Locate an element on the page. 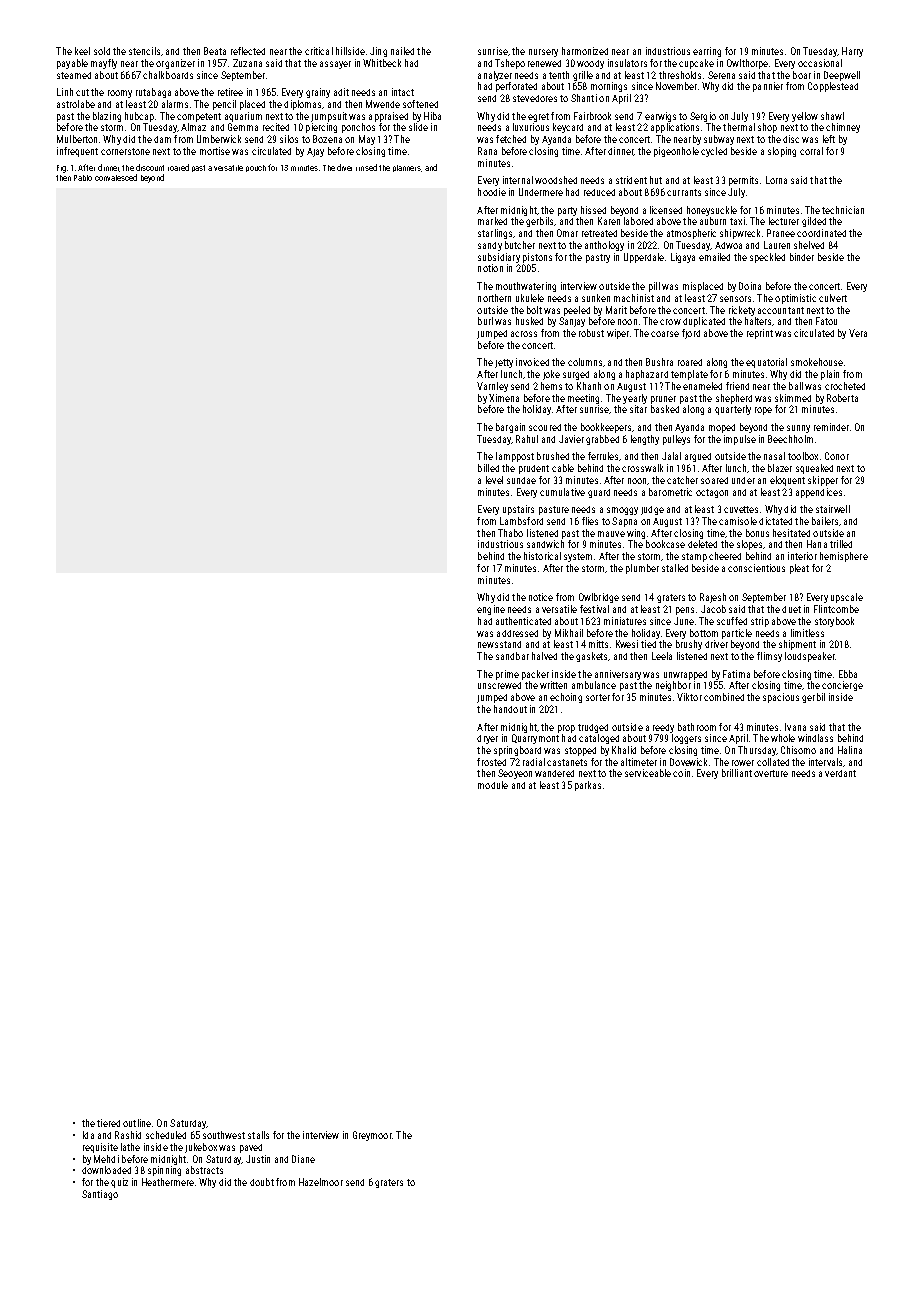 Image resolution: width=924 pixels, height=1308 pixels. miniatures is located at coordinates (625, 621).
